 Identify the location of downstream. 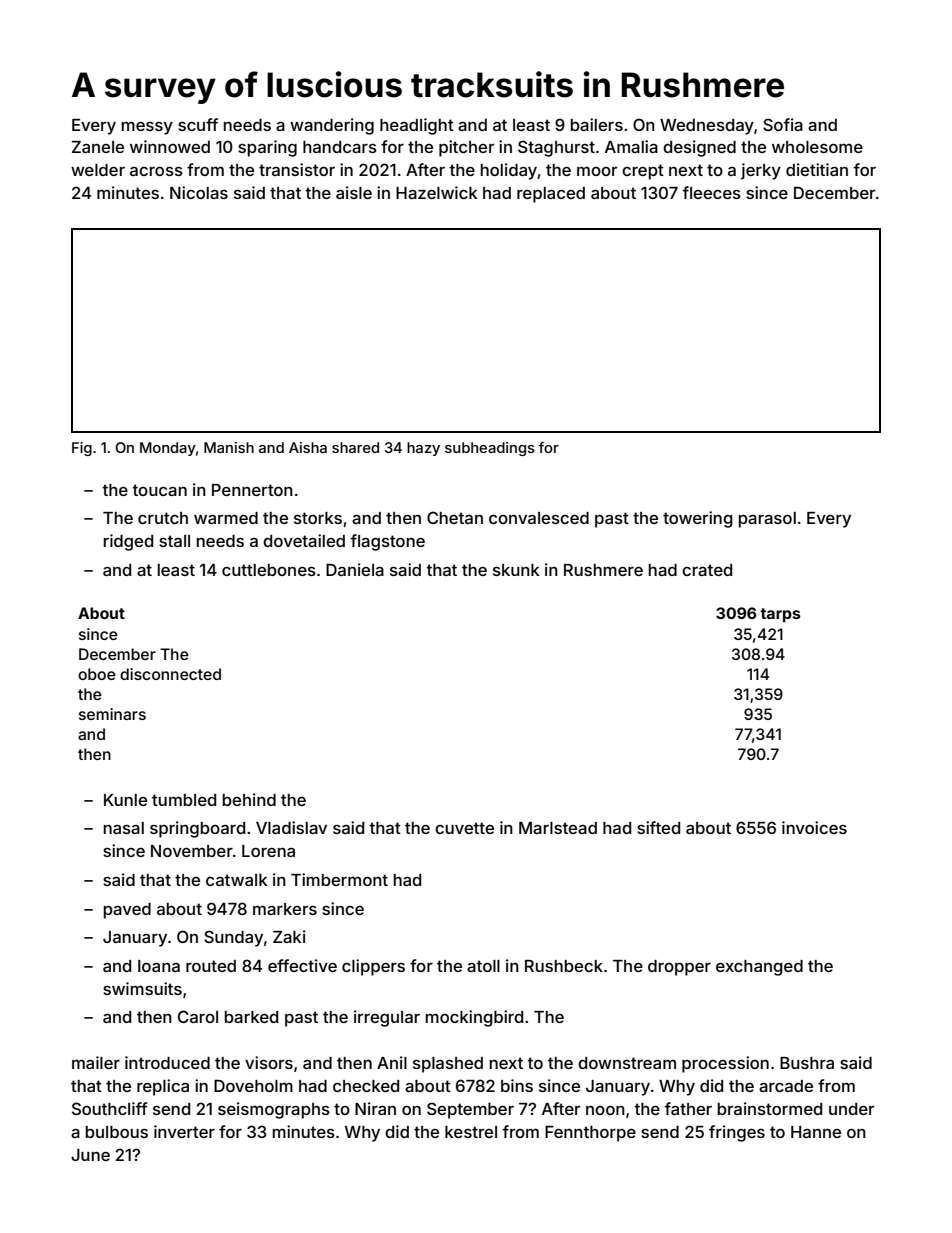
(627, 1063).
